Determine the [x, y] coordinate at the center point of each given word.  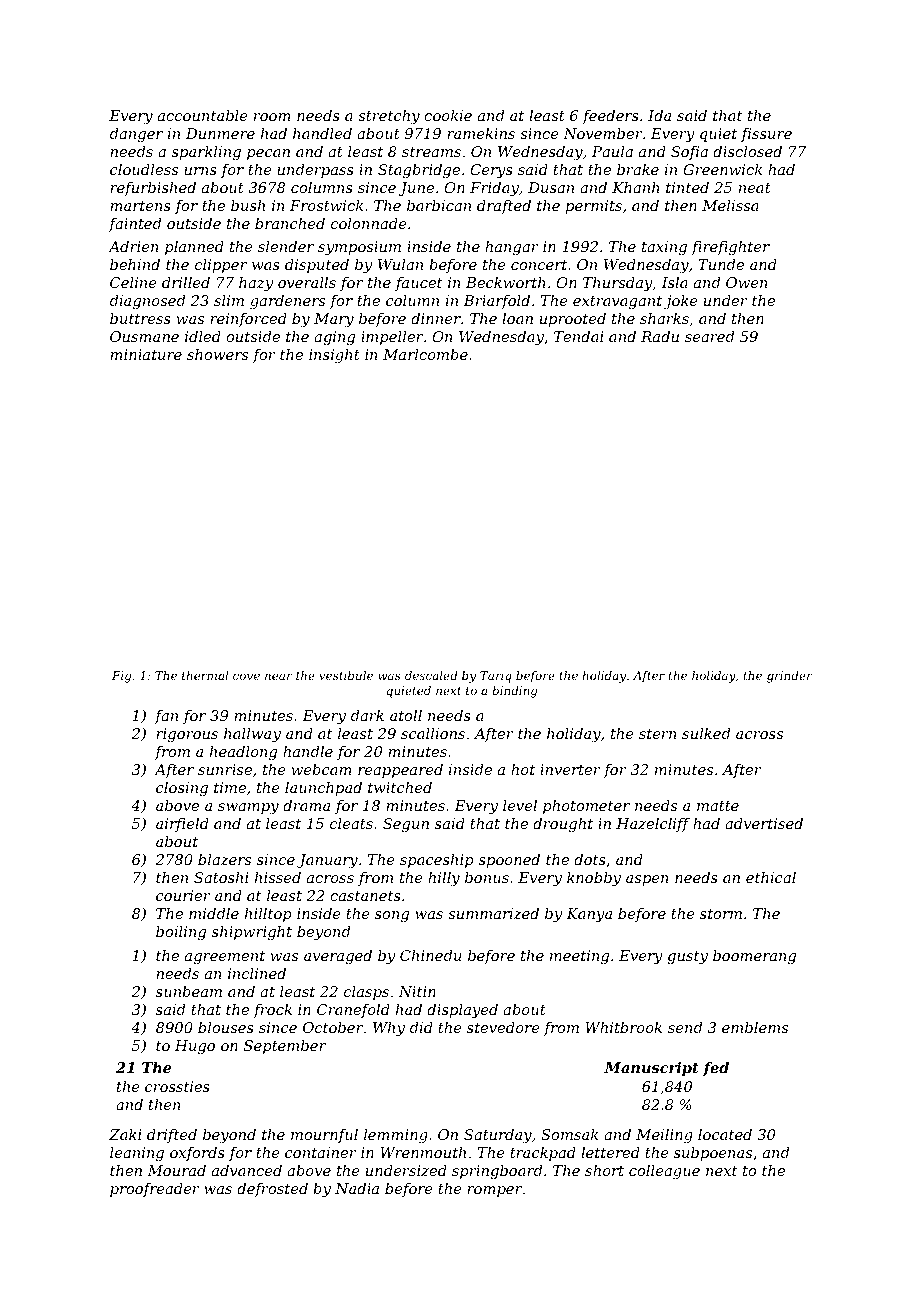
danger [136, 135]
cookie [448, 115]
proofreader [155, 1190]
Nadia [357, 1188]
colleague [664, 1172]
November [603, 133]
